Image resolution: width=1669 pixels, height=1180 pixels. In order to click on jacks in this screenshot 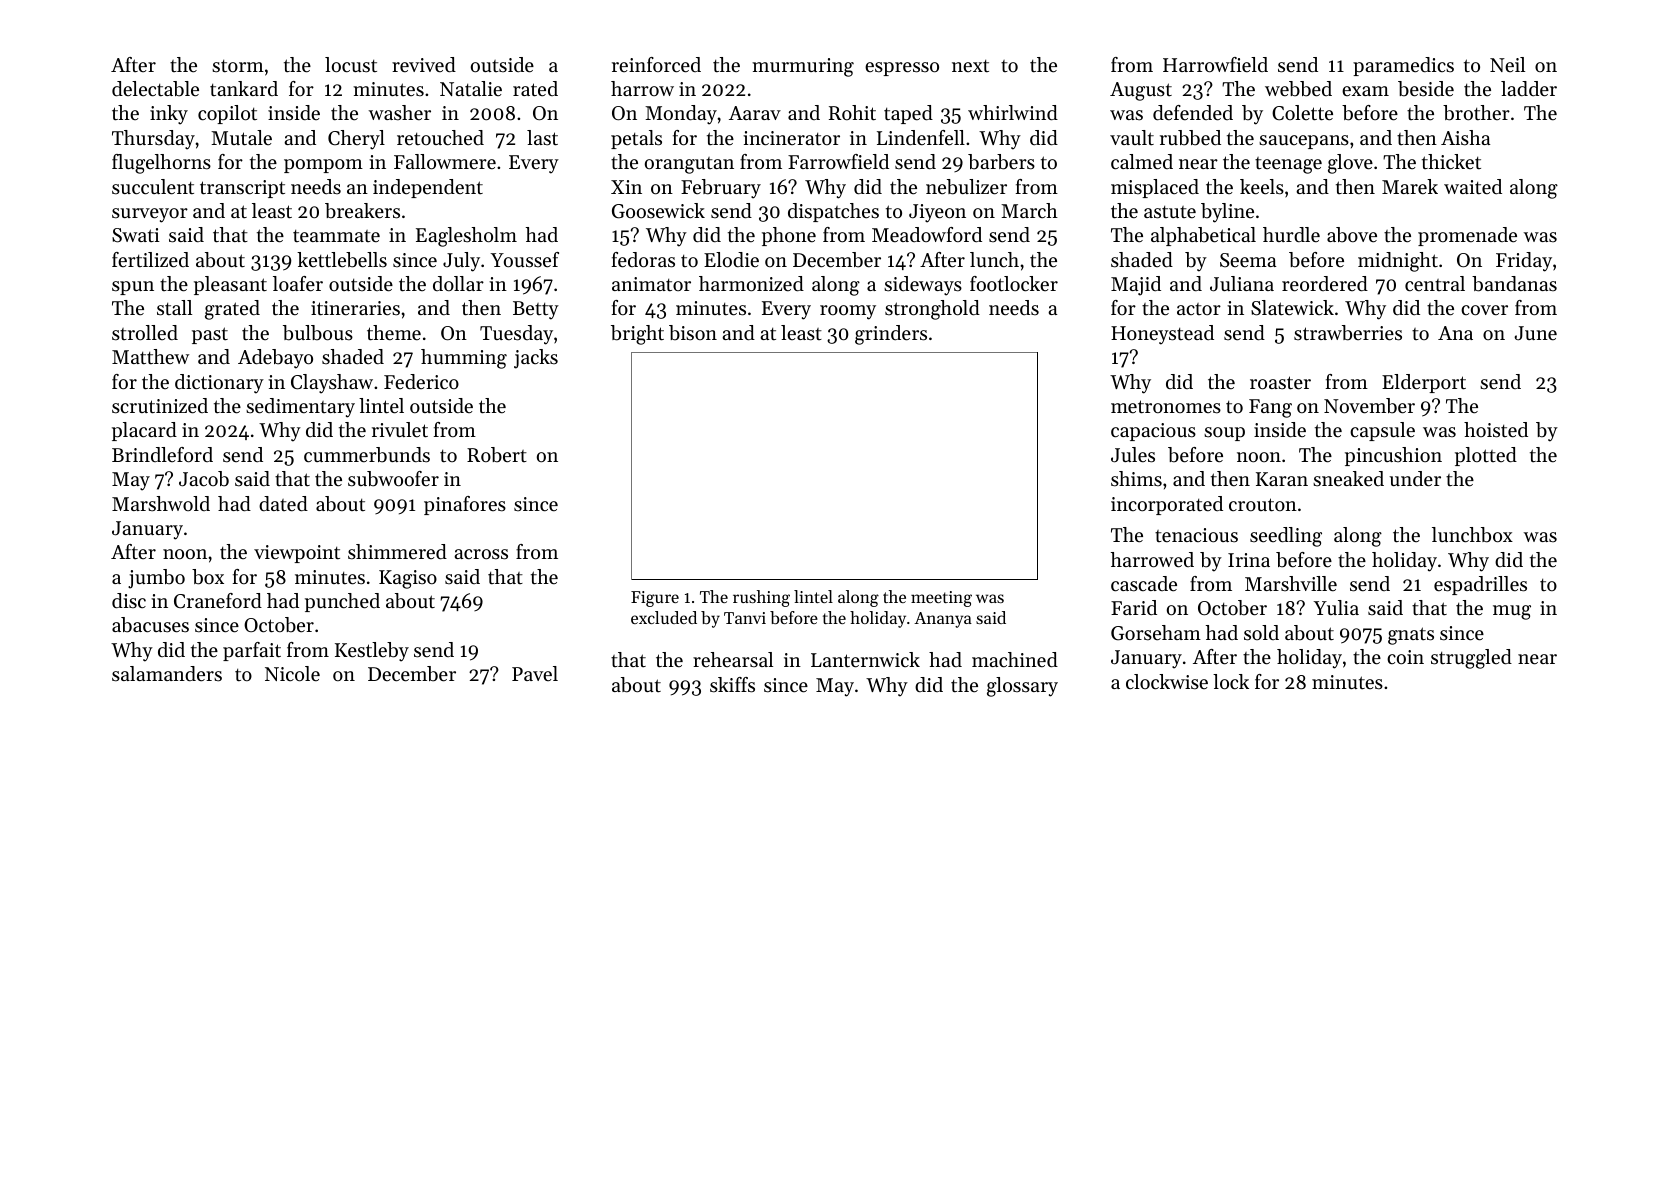, I will do `click(536, 359)`.
